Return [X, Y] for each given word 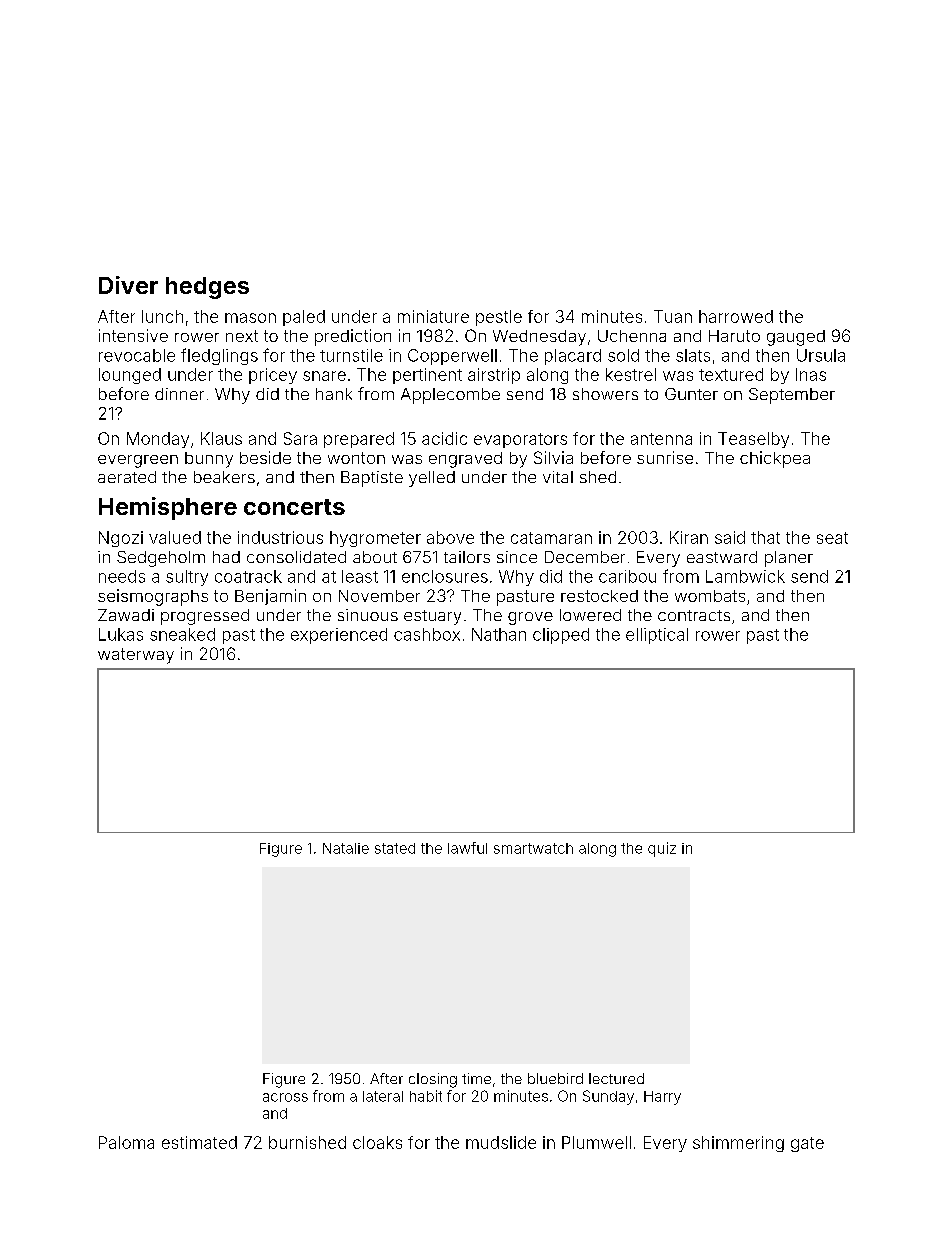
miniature [433, 316]
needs [122, 576]
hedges [207, 288]
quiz [662, 849]
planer [789, 559]
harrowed [736, 316]
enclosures [445, 576]
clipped [561, 636]
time [476, 1078]
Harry [662, 1098]
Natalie [346, 848]
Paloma [126, 1142]
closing [433, 1080]
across [285, 1097]
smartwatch [533, 848]
